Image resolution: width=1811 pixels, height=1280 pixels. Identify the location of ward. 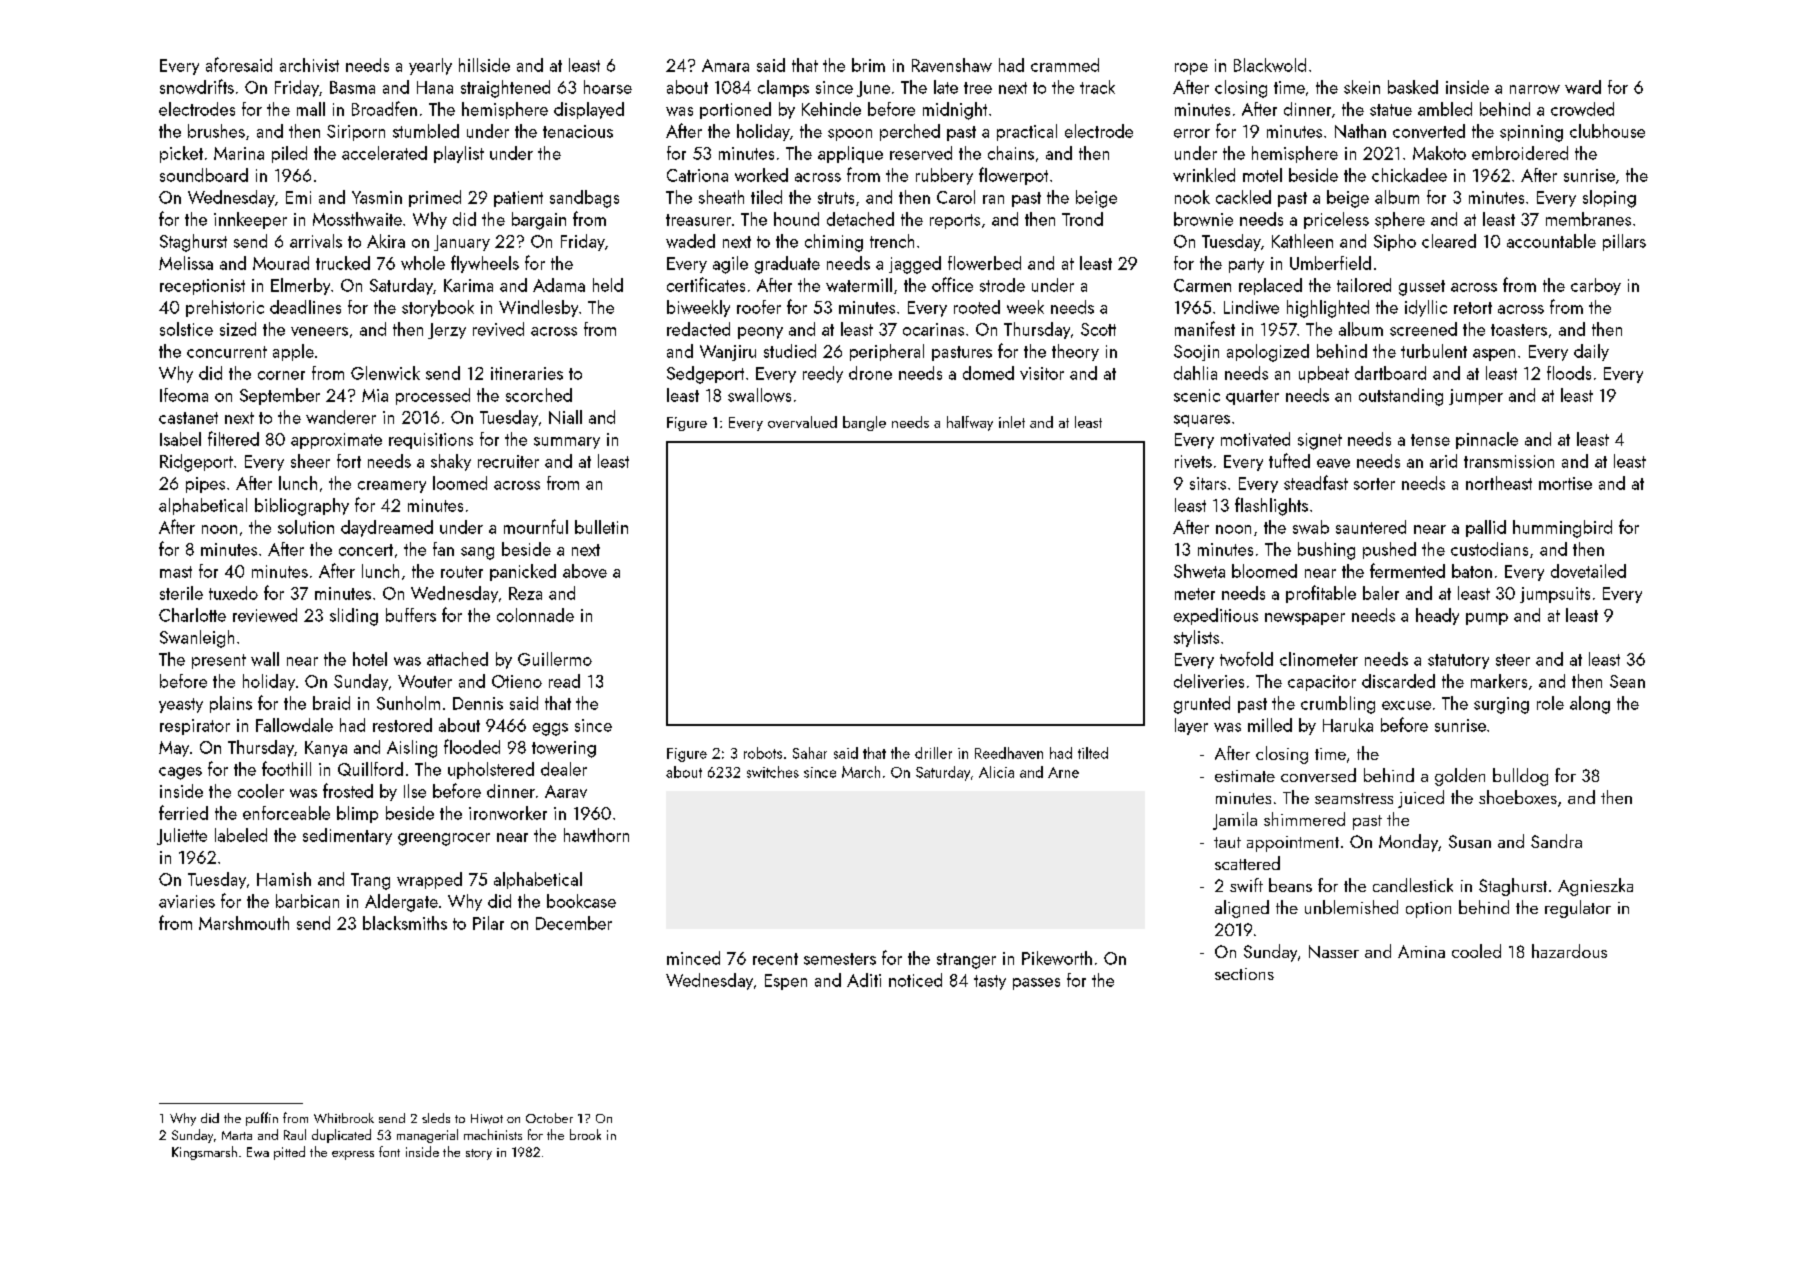
(1583, 87).
